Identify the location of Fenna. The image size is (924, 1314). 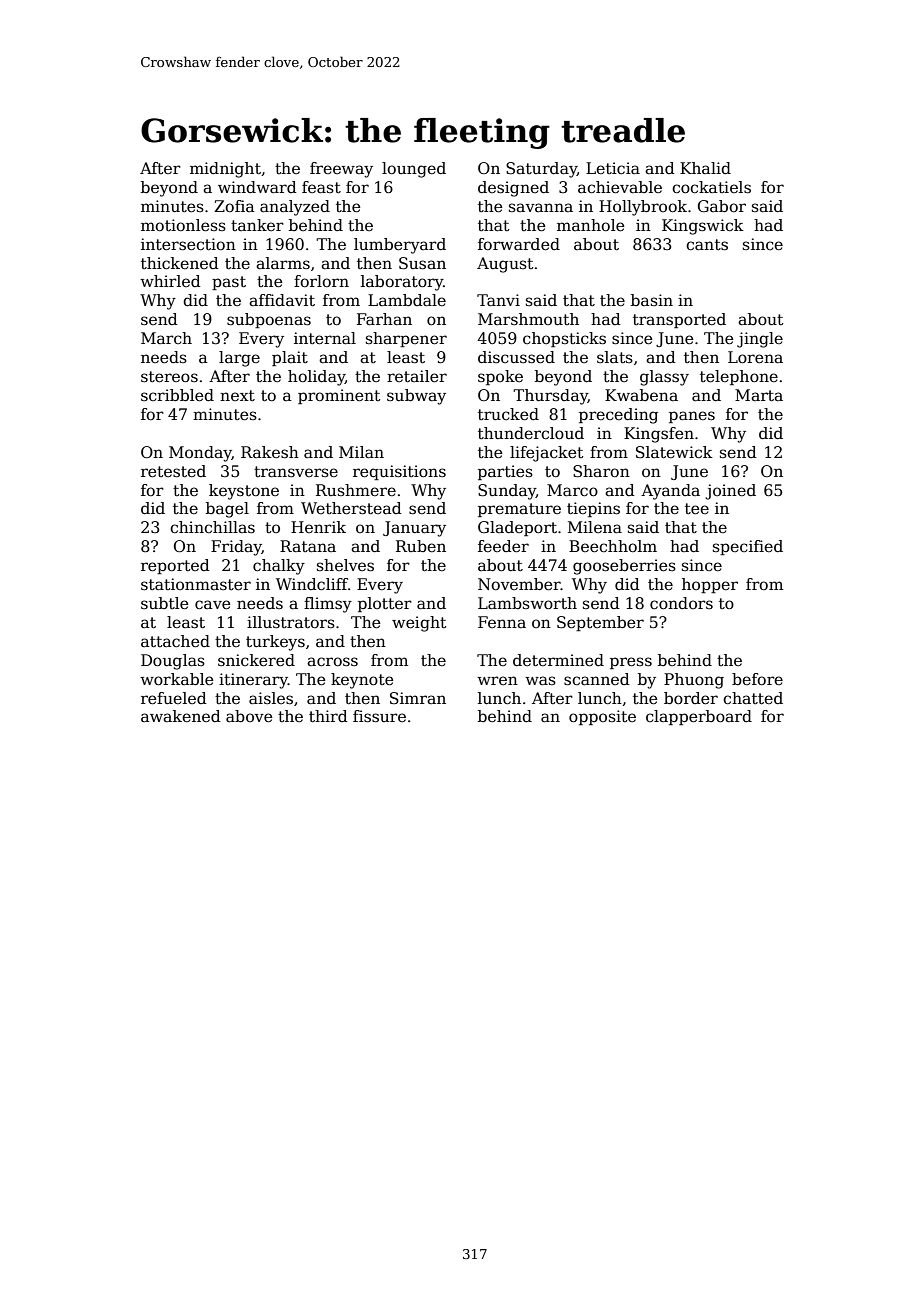
(502, 622).
